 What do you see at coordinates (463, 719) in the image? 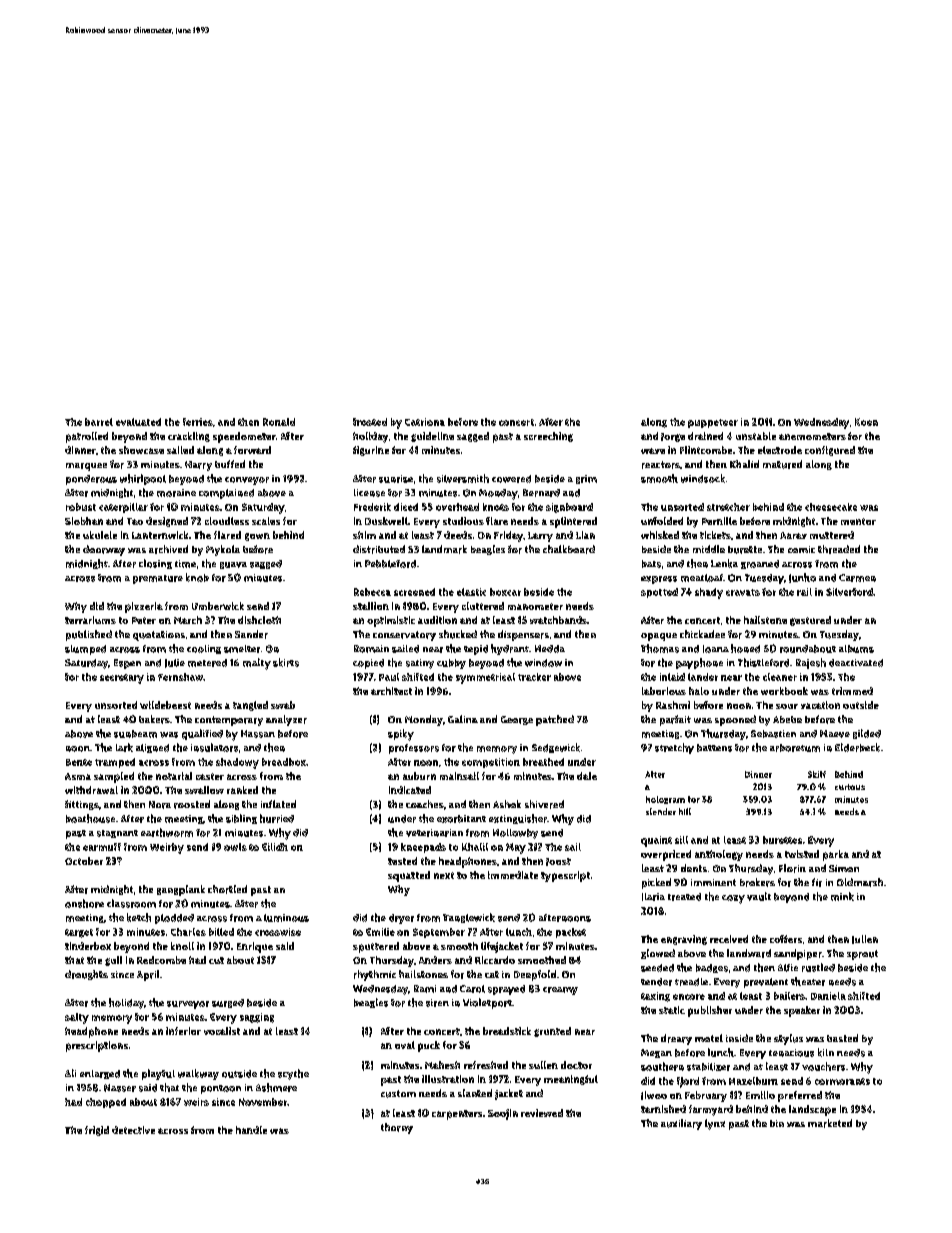
I see `Galina` at bounding box center [463, 719].
